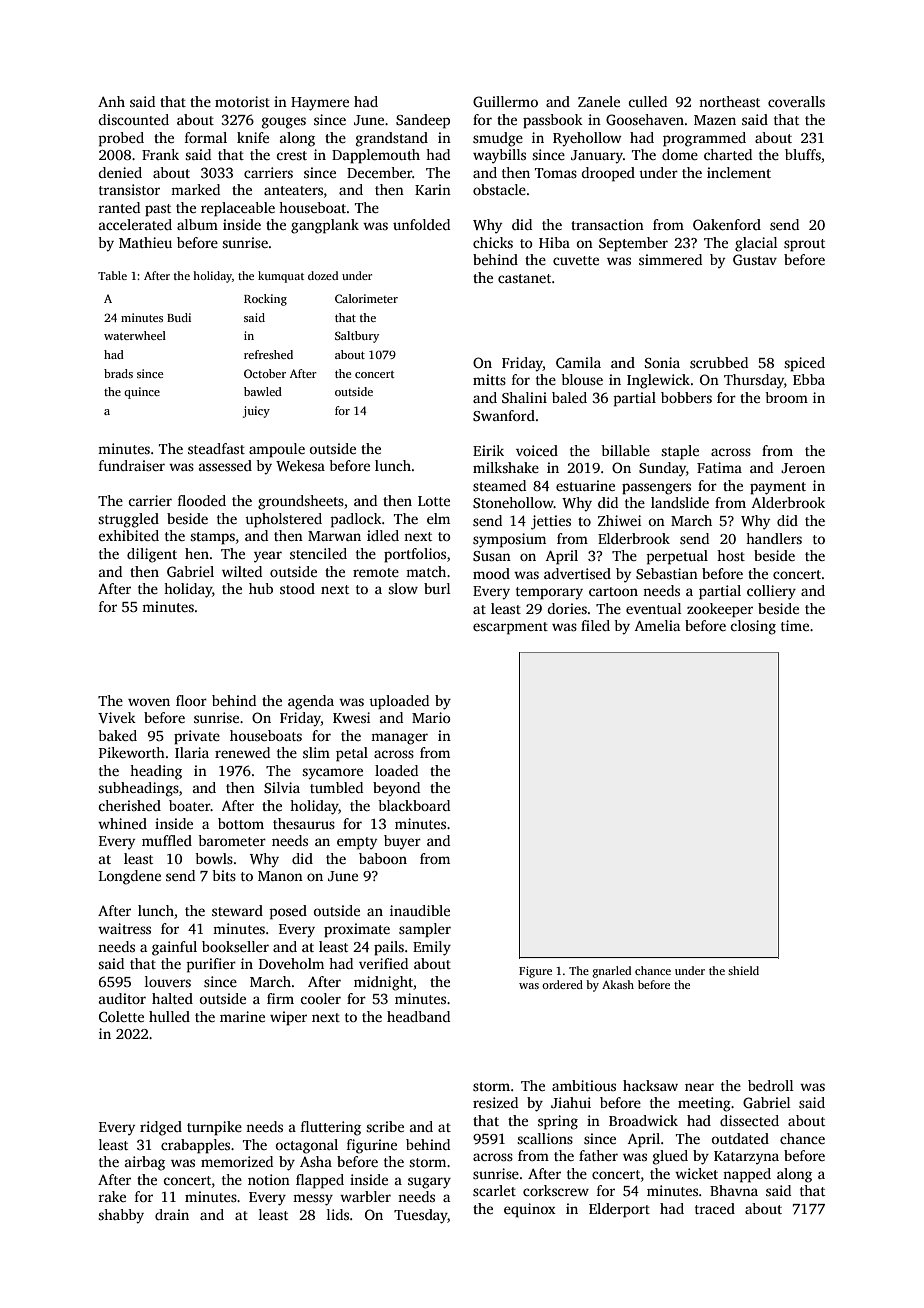 This screenshot has width=924, height=1308. What do you see at coordinates (117, 735) in the screenshot?
I see `baked` at bounding box center [117, 735].
